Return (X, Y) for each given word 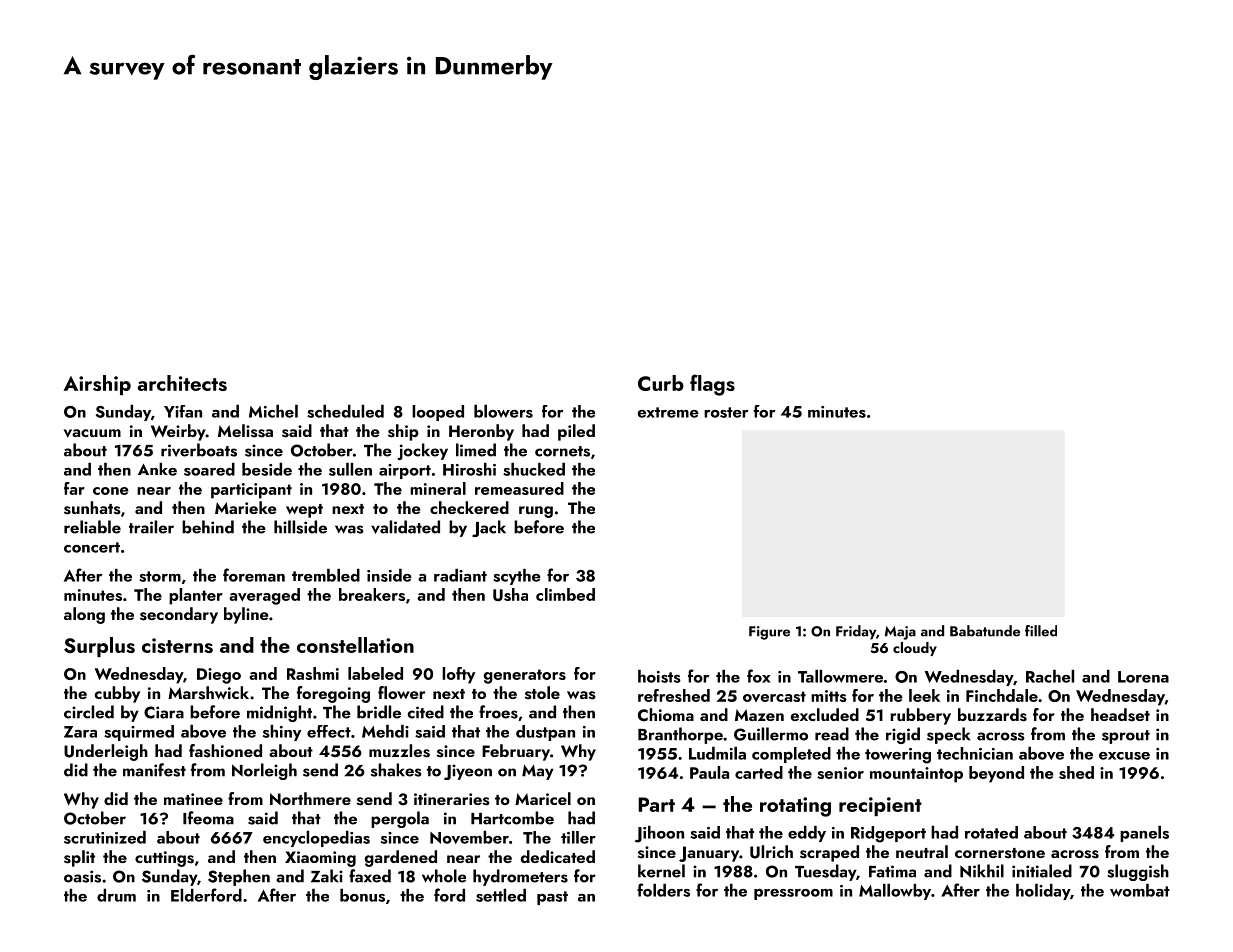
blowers (503, 411)
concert (92, 547)
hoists (659, 676)
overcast (774, 696)
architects (182, 383)
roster (726, 412)
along (84, 615)
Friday (856, 632)
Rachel (1050, 676)
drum (116, 895)
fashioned (225, 751)
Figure (769, 633)
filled (1041, 631)
